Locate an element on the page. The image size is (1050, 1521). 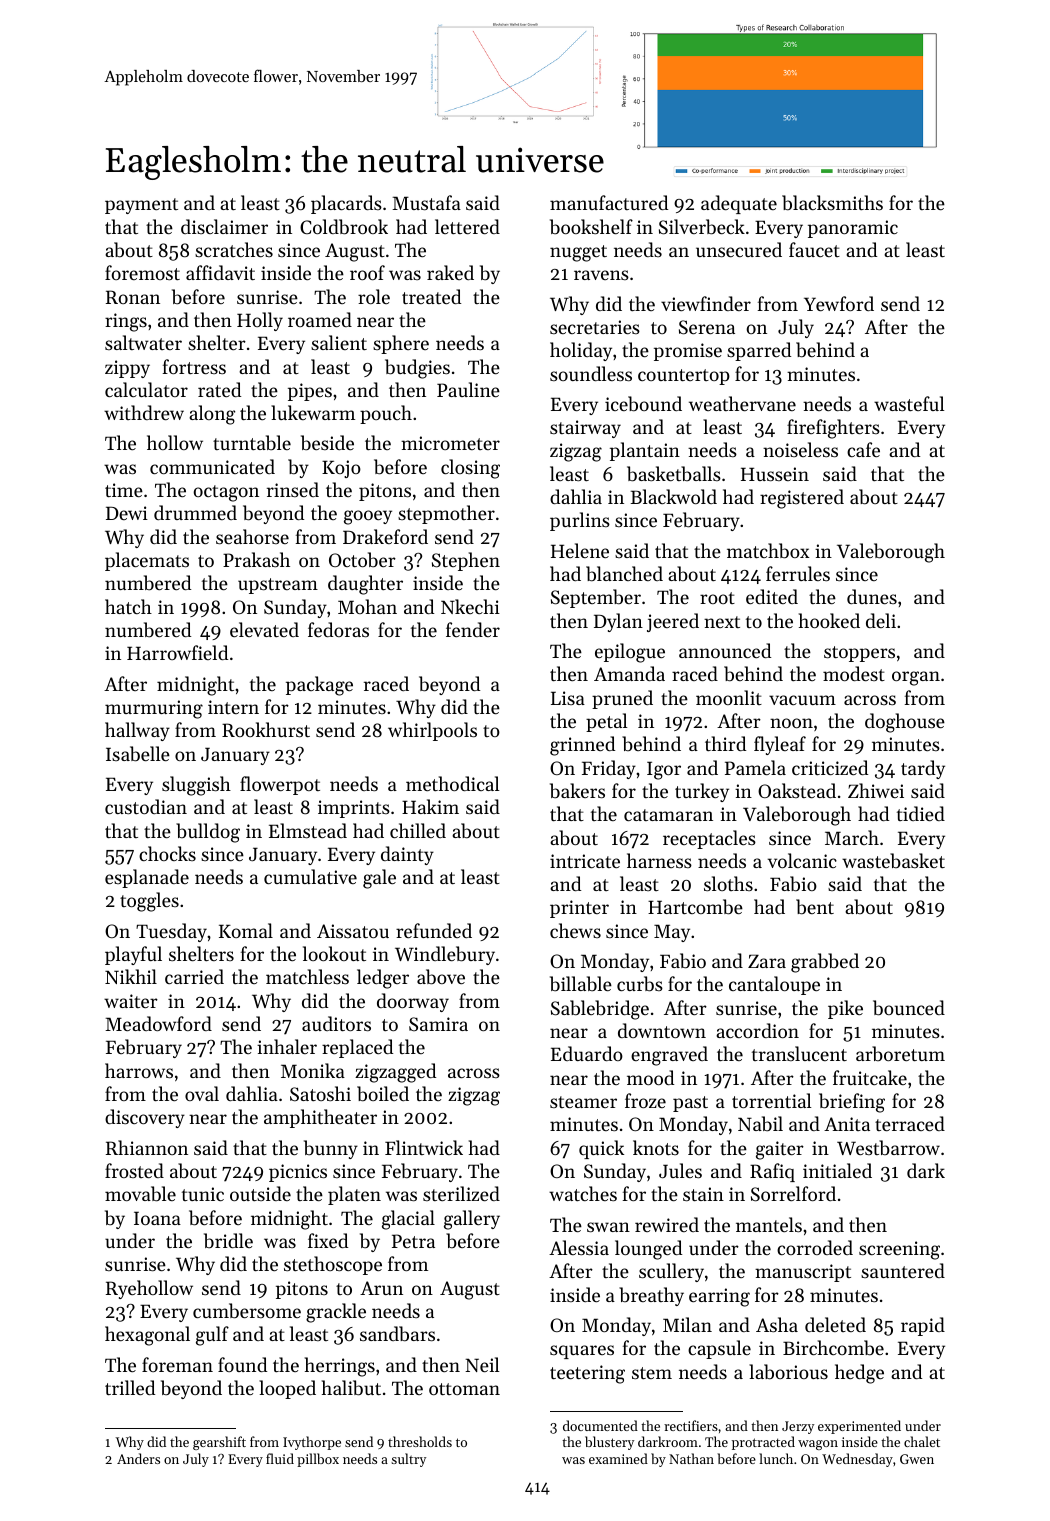
translucent is located at coordinates (799, 1053).
